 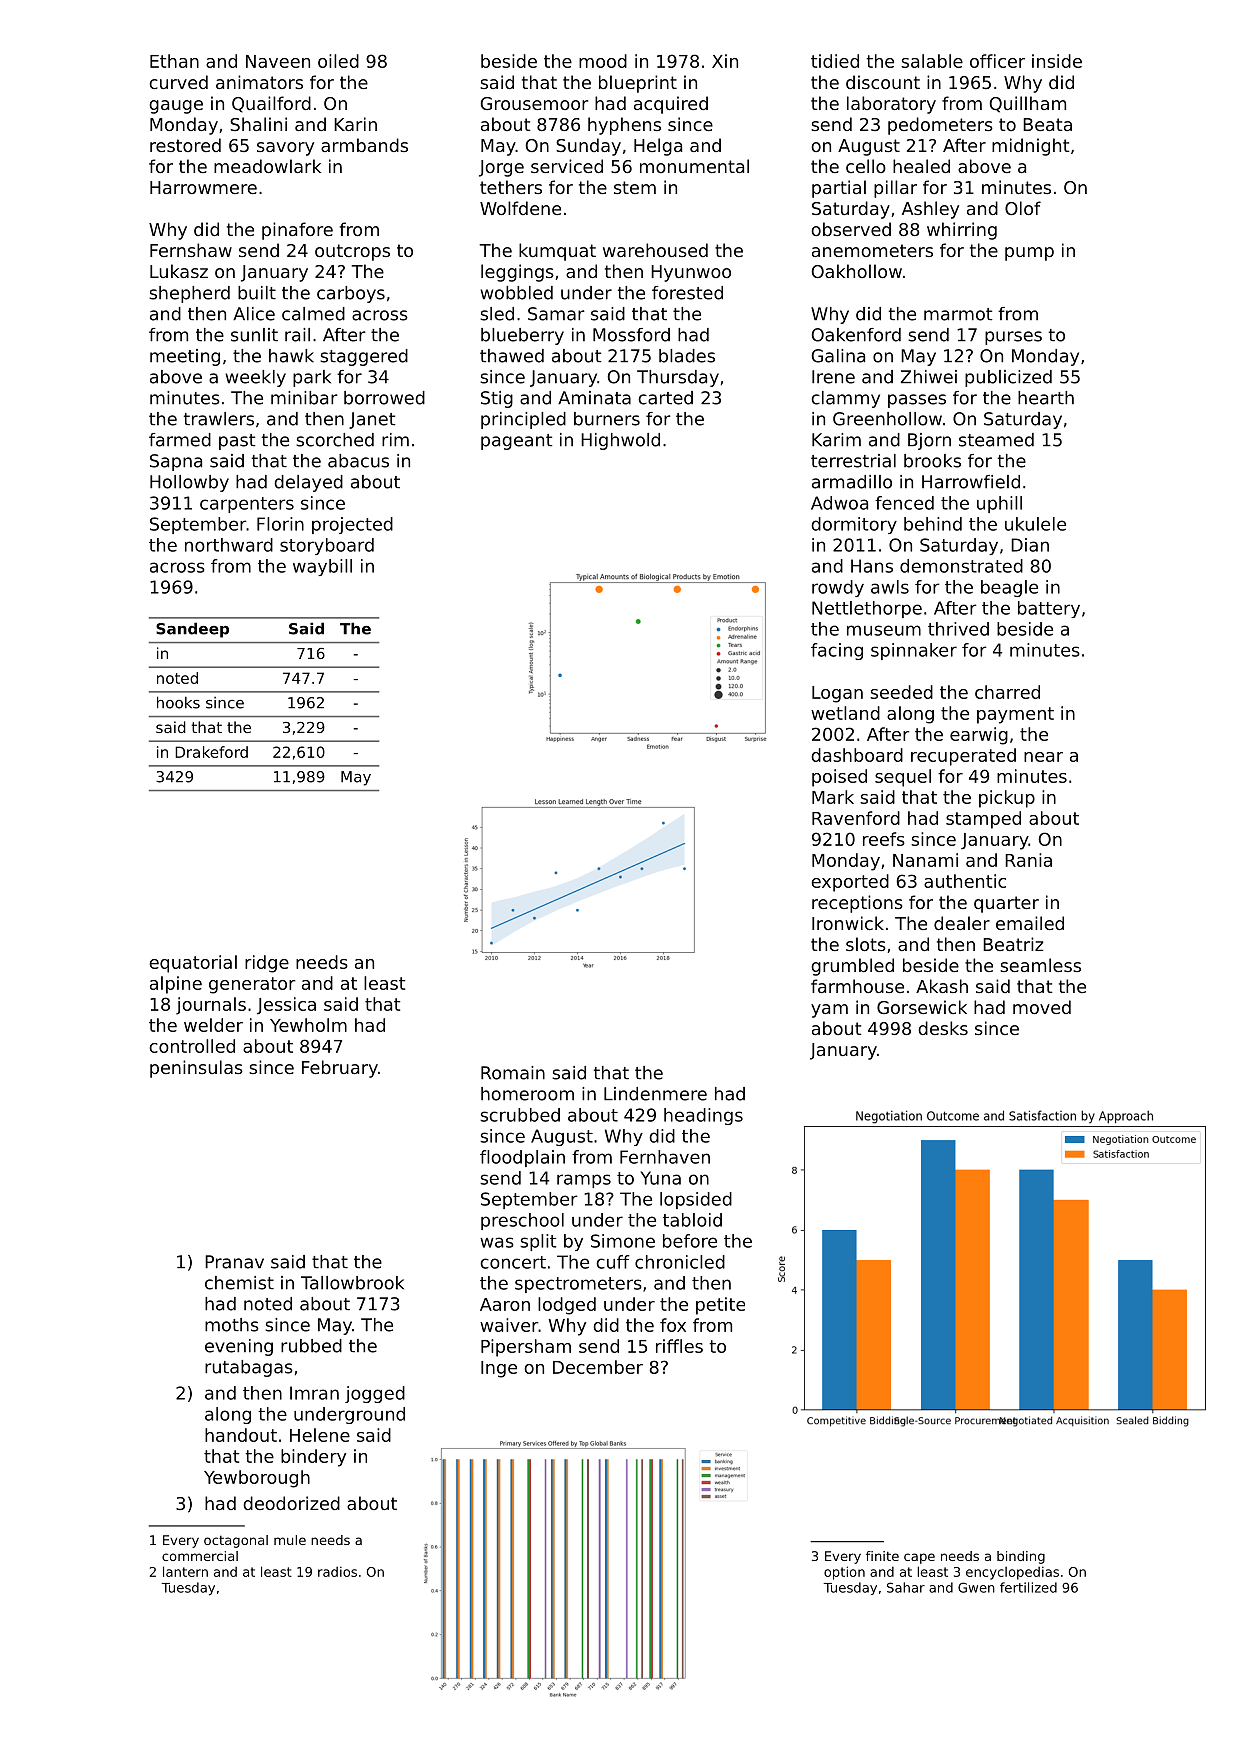 What do you see at coordinates (1021, 1557) in the document?
I see `binding` at bounding box center [1021, 1557].
